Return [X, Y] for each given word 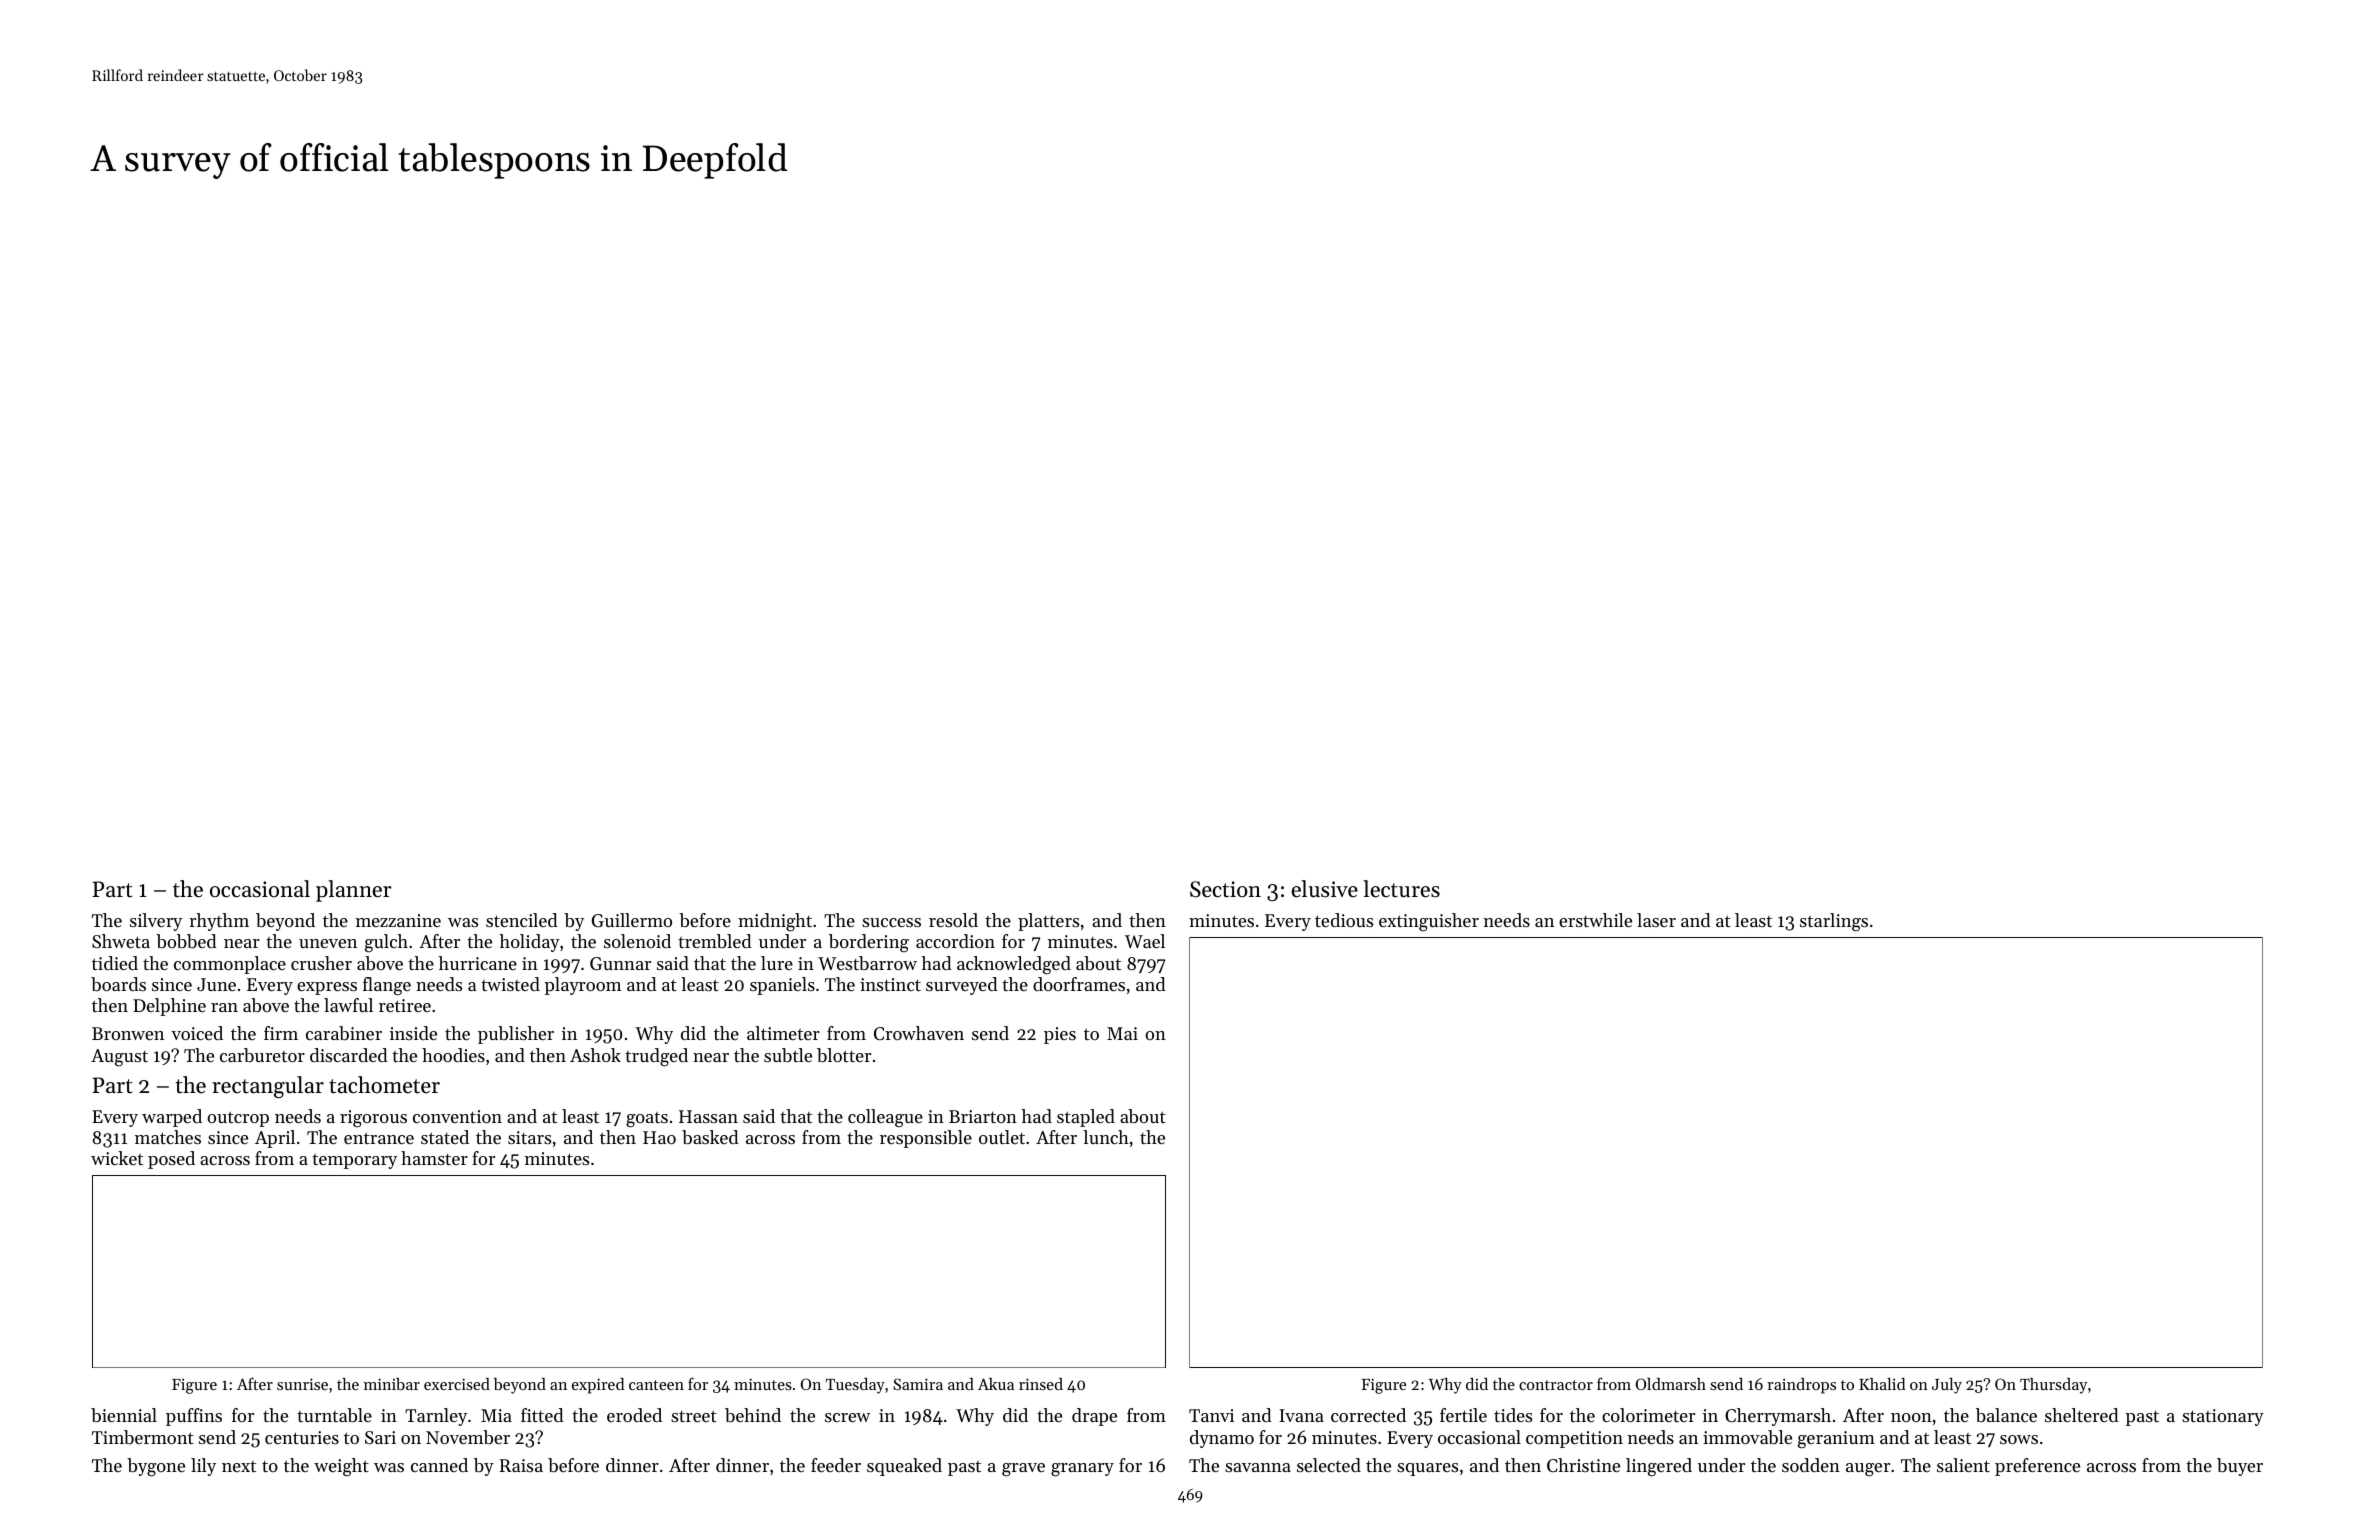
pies [1060, 1035]
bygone [156, 1467]
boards [118, 984]
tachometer [384, 1085]
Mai [1122, 1033]
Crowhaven [919, 1033]
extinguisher [1429, 922]
